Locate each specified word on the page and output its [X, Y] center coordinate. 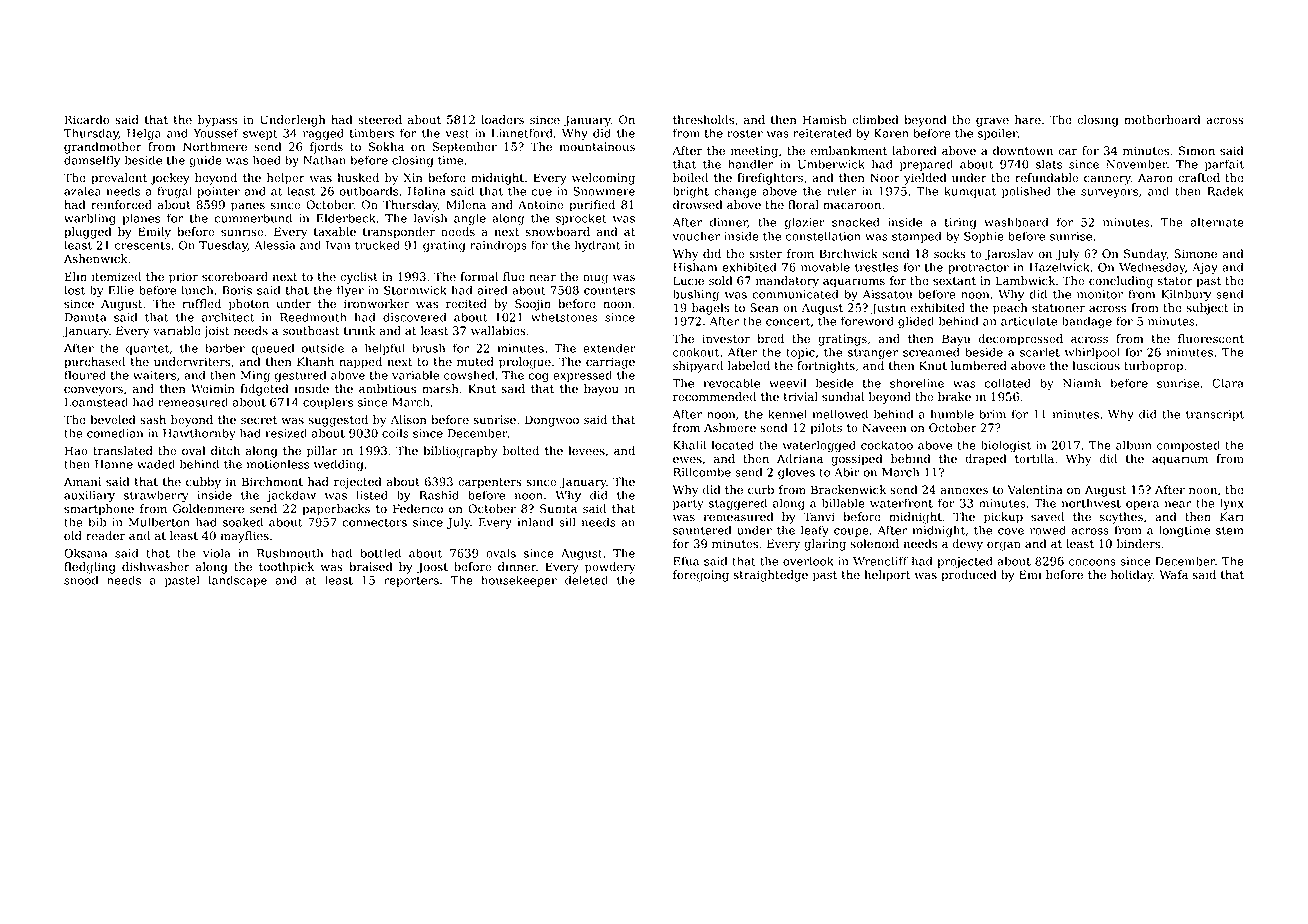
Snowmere [604, 191]
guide [205, 161]
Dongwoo [552, 421]
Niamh [1082, 383]
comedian [115, 433]
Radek [1225, 191]
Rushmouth [290, 553]
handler [751, 164]
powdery [610, 568]
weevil [787, 383]
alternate [1217, 222]
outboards [368, 191]
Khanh [315, 362]
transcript [1215, 415]
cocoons [1092, 562]
